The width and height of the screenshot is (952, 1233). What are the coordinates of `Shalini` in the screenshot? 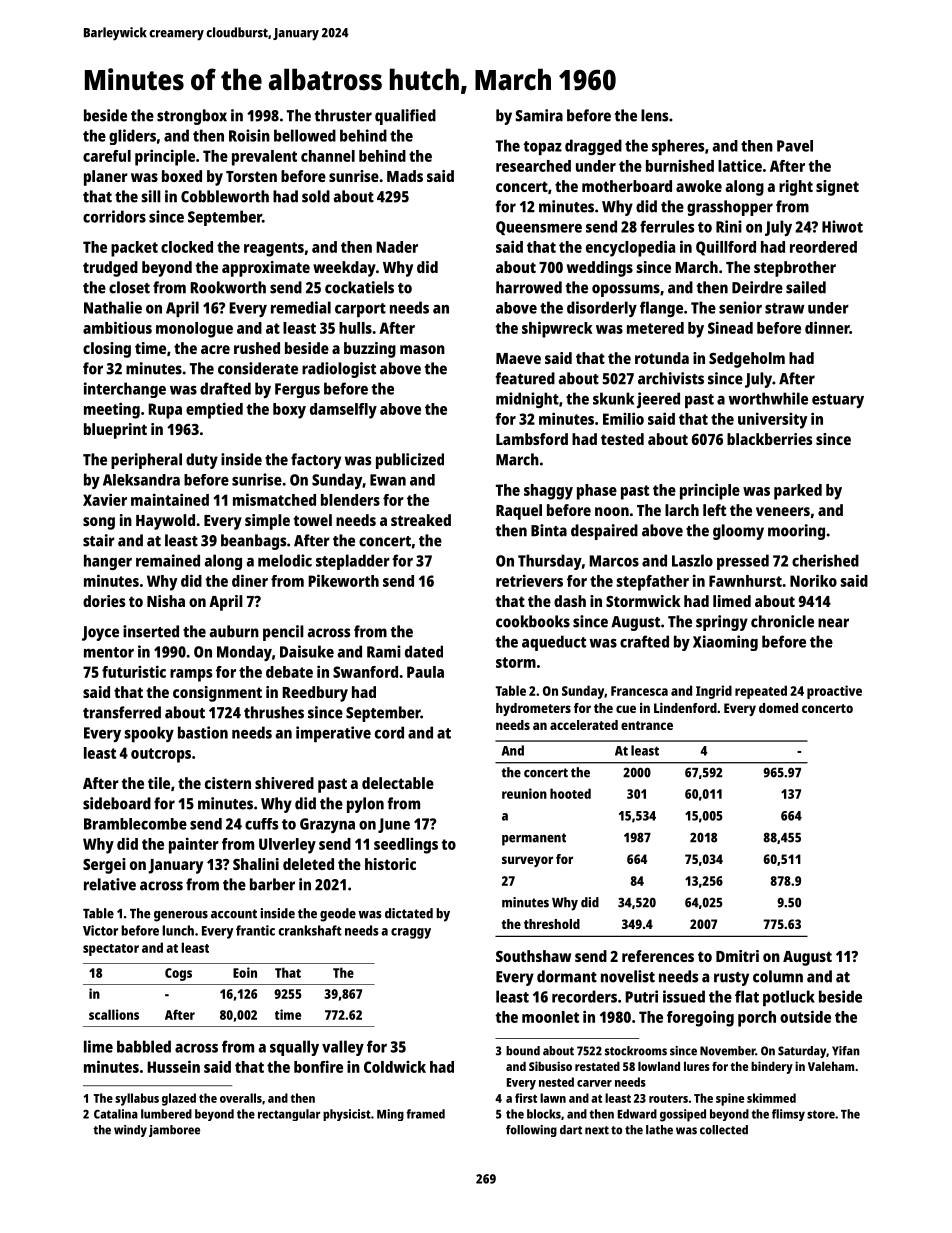 It's located at (256, 864).
